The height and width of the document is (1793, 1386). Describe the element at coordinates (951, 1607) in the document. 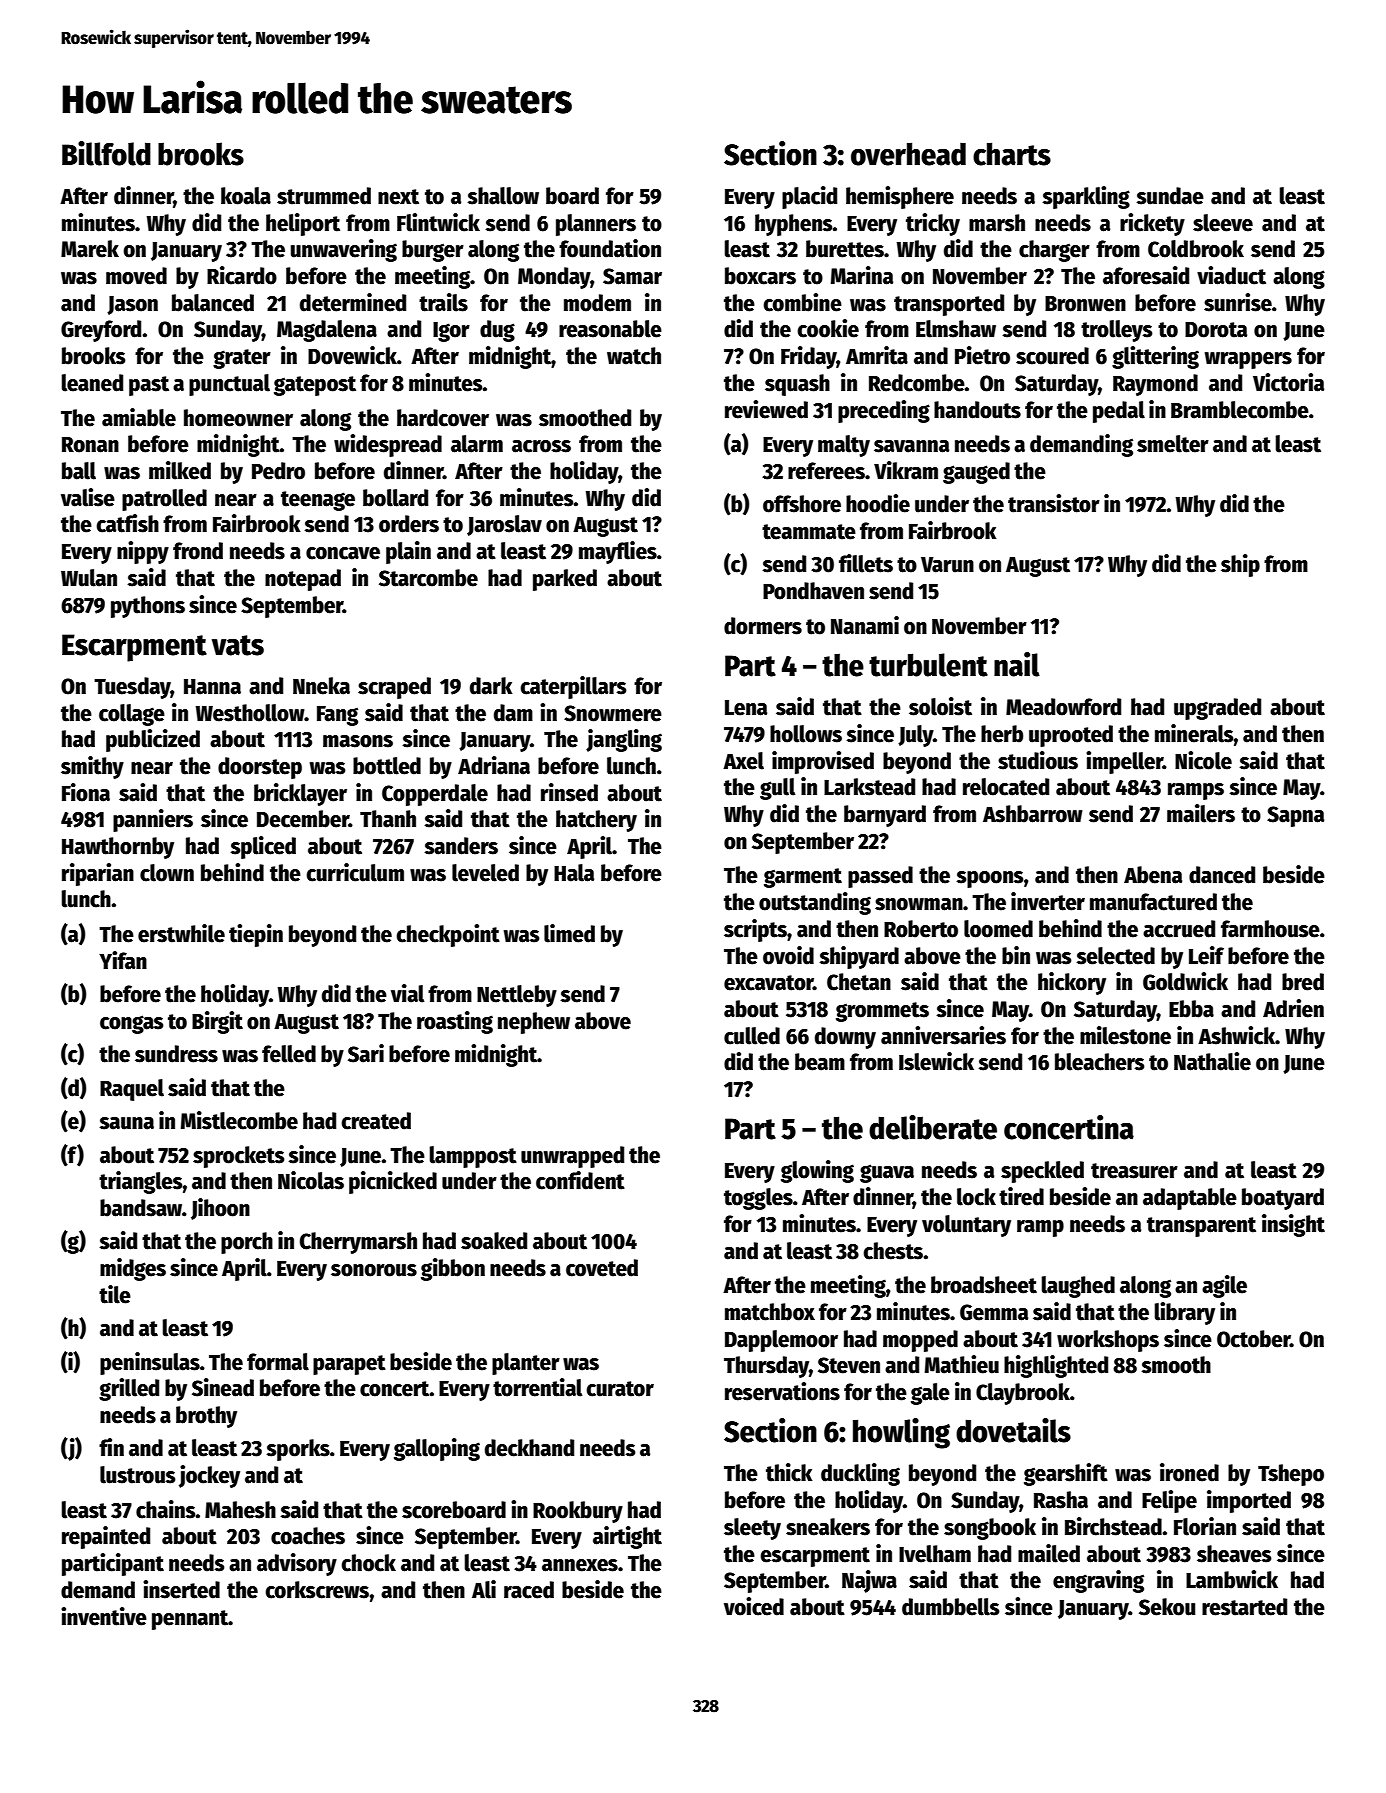

I see `dumbbells` at that location.
